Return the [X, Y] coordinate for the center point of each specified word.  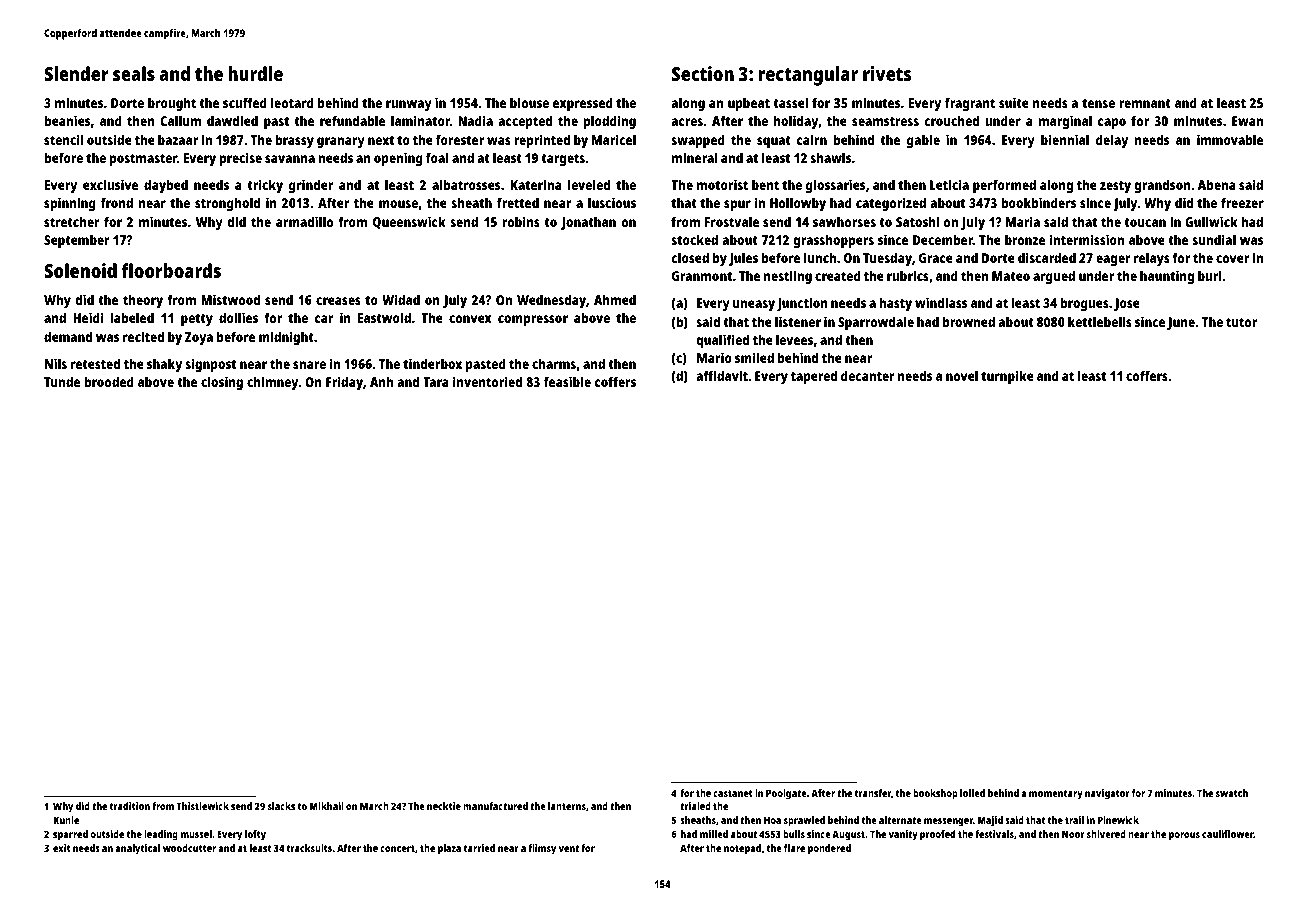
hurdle [255, 73]
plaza [449, 849]
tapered [814, 377]
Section [703, 73]
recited [143, 336]
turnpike [1007, 377]
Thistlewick [202, 806]
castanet [733, 793]
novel [962, 375]
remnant [1145, 103]
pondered [829, 849]
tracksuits [309, 848]
